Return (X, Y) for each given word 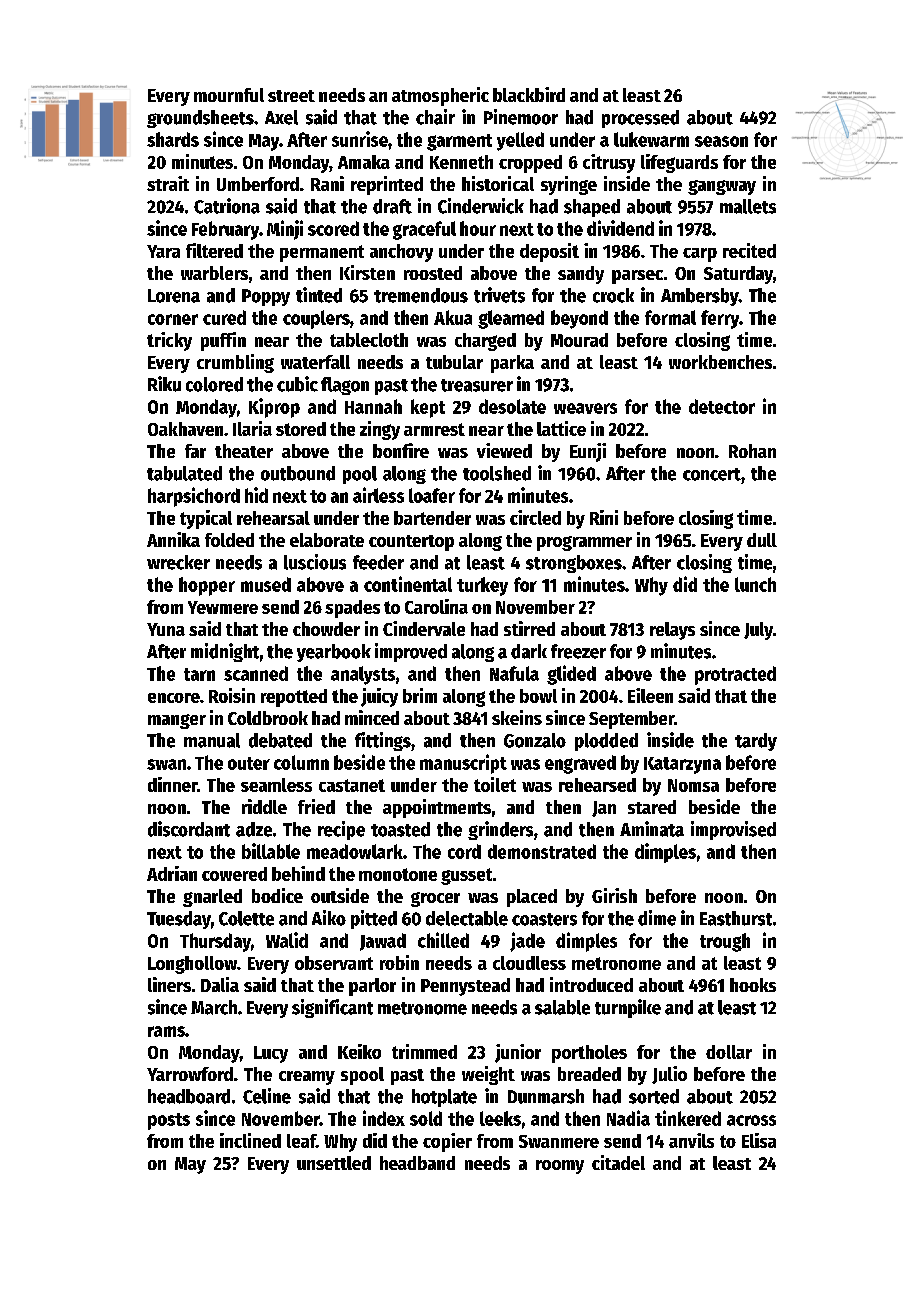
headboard (189, 1096)
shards (173, 139)
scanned (256, 673)
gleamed (511, 319)
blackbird (529, 94)
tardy (756, 742)
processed (640, 119)
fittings (383, 741)
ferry (720, 319)
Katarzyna (682, 765)
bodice (277, 895)
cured (224, 317)
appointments (437, 808)
